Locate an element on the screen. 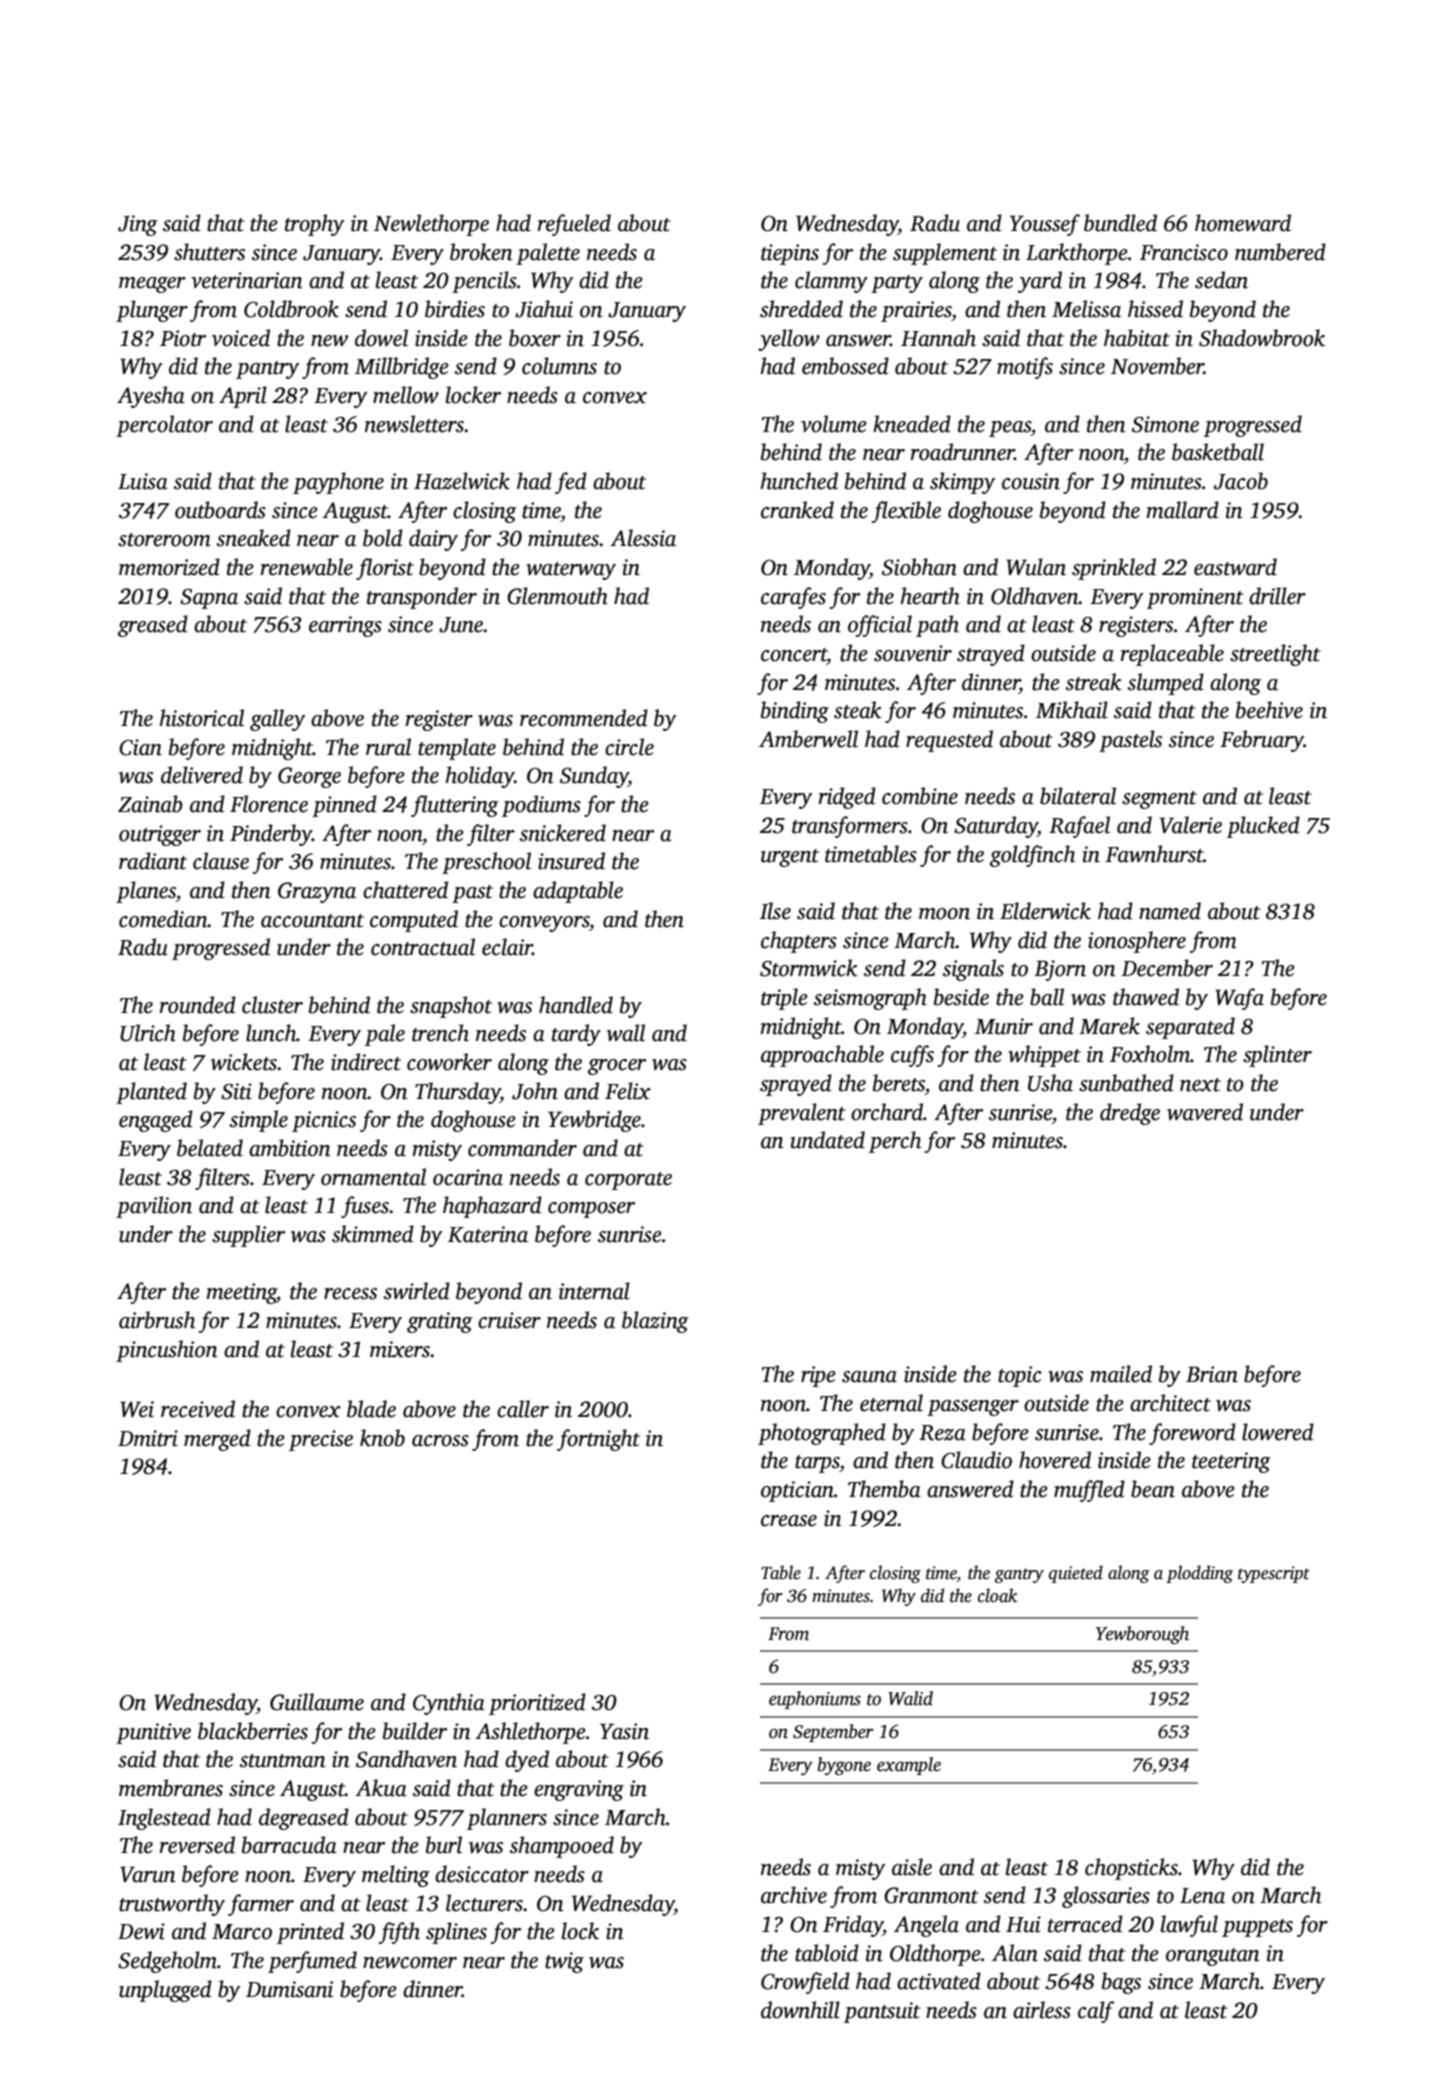 The height and width of the screenshot is (2100, 1450). homeward is located at coordinates (1243, 223).
